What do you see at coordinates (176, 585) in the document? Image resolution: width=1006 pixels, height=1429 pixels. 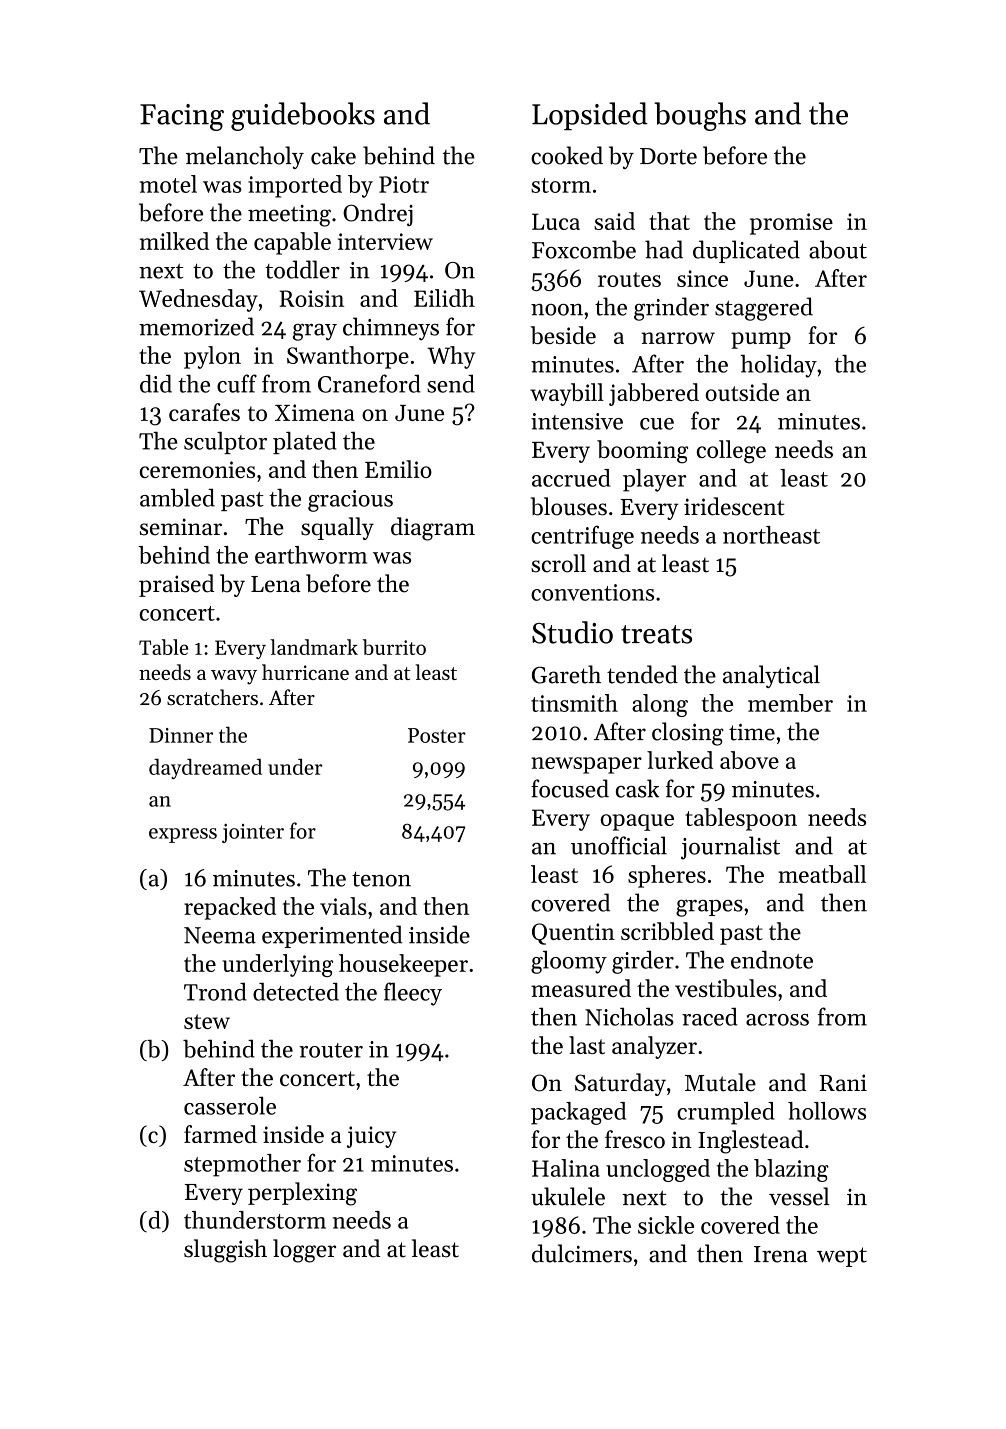 I see `praised` at bounding box center [176, 585].
